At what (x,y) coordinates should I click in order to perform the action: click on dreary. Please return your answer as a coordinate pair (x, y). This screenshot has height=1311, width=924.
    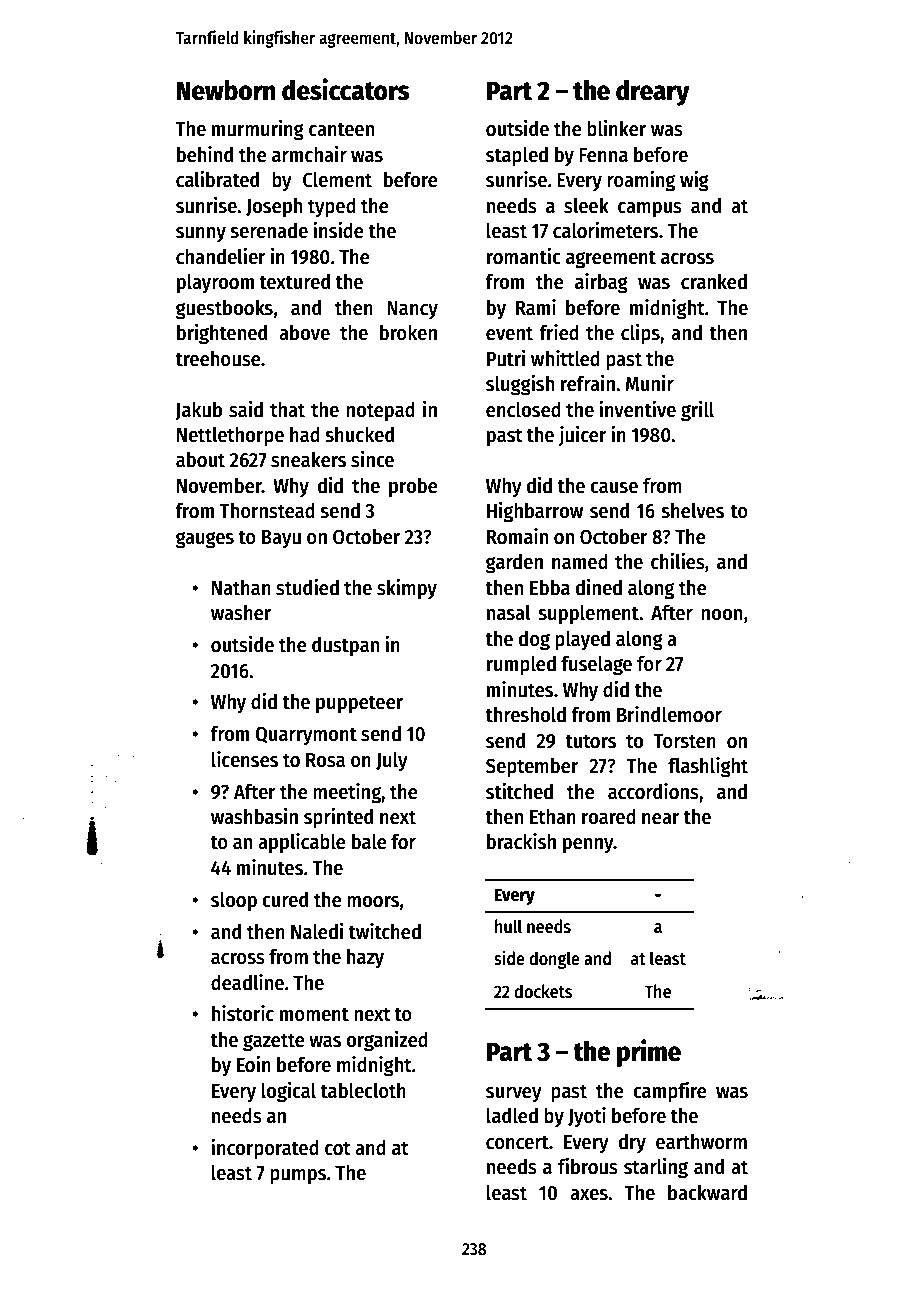
    Looking at the image, I should click on (653, 93).
